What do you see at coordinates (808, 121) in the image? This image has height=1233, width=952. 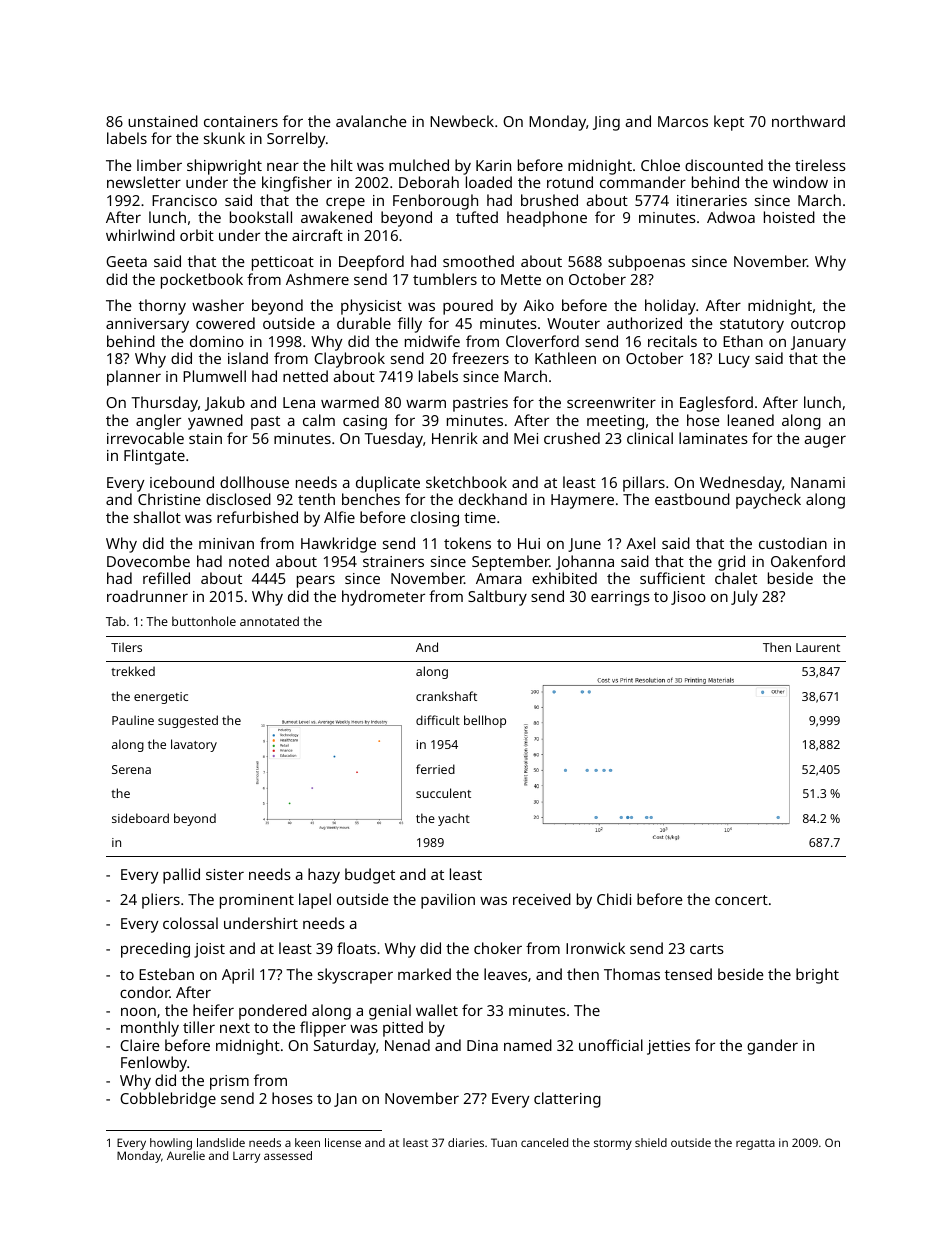 I see `northward` at bounding box center [808, 121].
